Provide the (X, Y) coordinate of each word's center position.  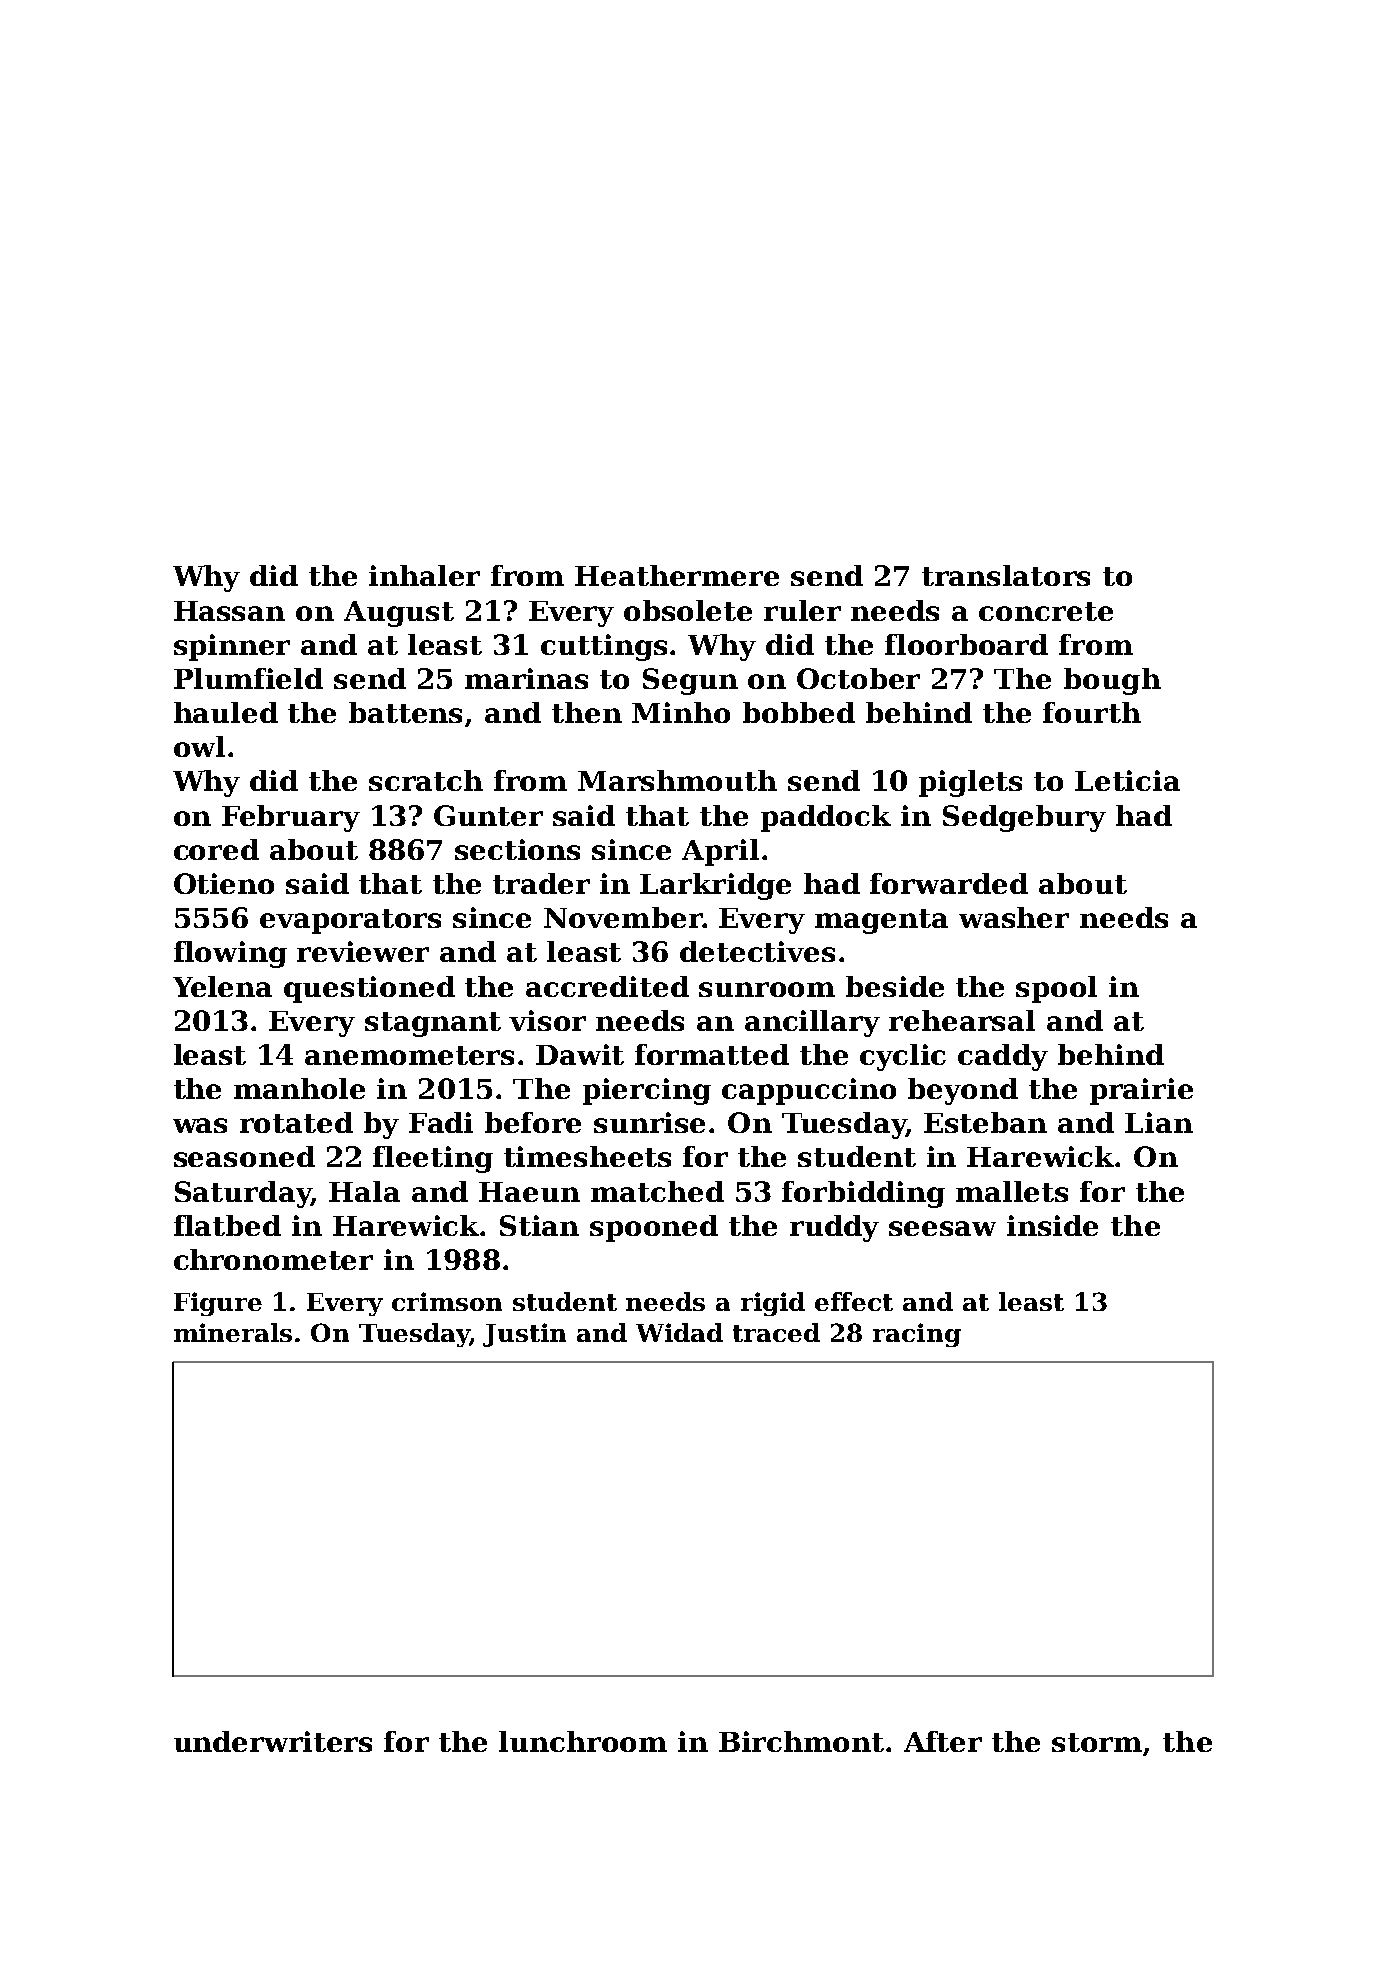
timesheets (587, 1156)
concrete (1046, 611)
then (587, 712)
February (291, 818)
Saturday (243, 1194)
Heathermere (677, 575)
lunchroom (583, 1741)
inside (1052, 1225)
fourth (1092, 712)
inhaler (424, 575)
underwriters (273, 1741)
